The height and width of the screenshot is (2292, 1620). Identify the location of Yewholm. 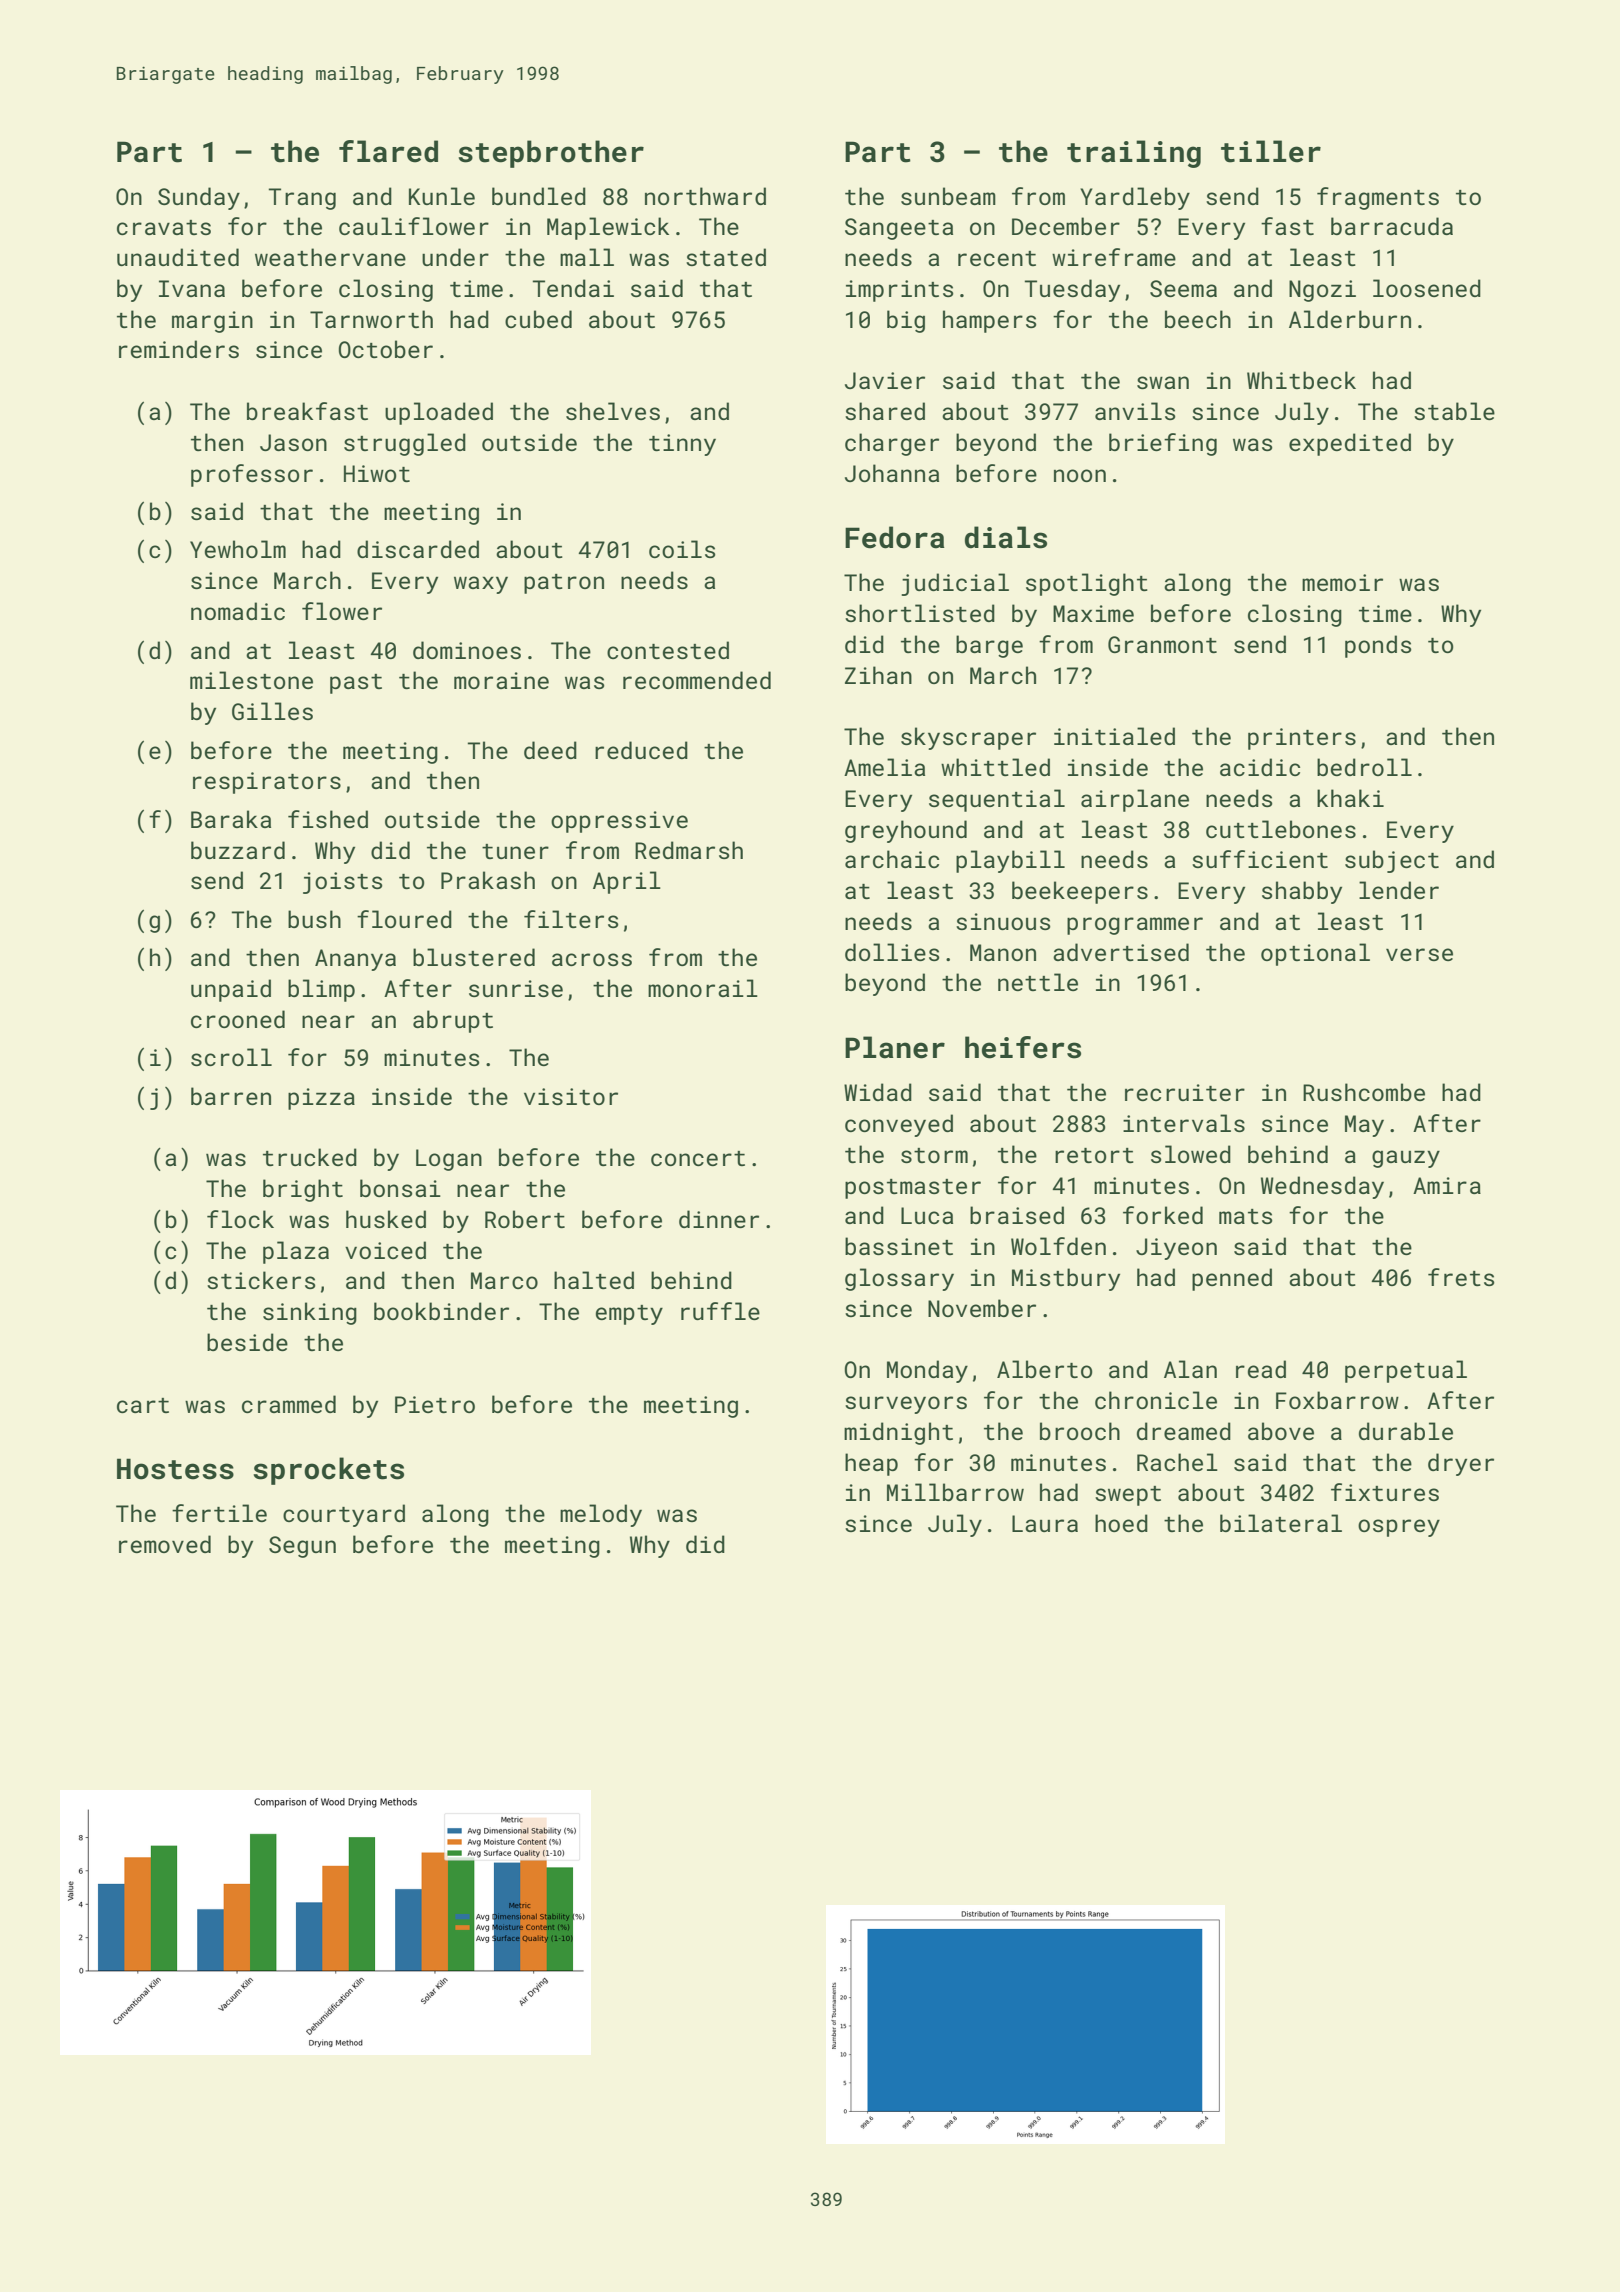
(238, 549).
